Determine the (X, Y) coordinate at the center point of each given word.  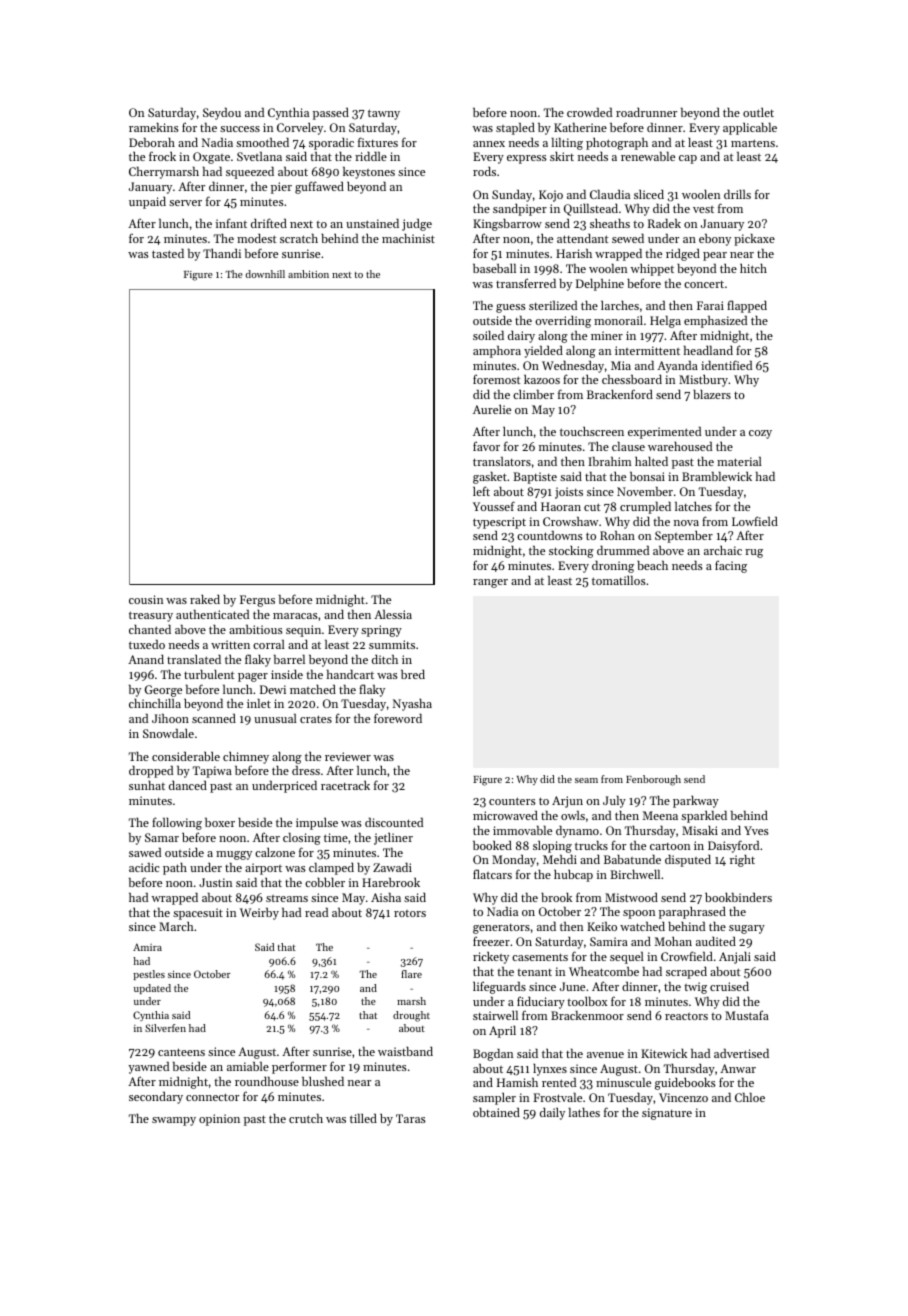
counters (512, 801)
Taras (411, 1118)
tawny (384, 114)
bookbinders (738, 897)
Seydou (222, 114)
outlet (758, 112)
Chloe (750, 1097)
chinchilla (155, 703)
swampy (174, 1121)
